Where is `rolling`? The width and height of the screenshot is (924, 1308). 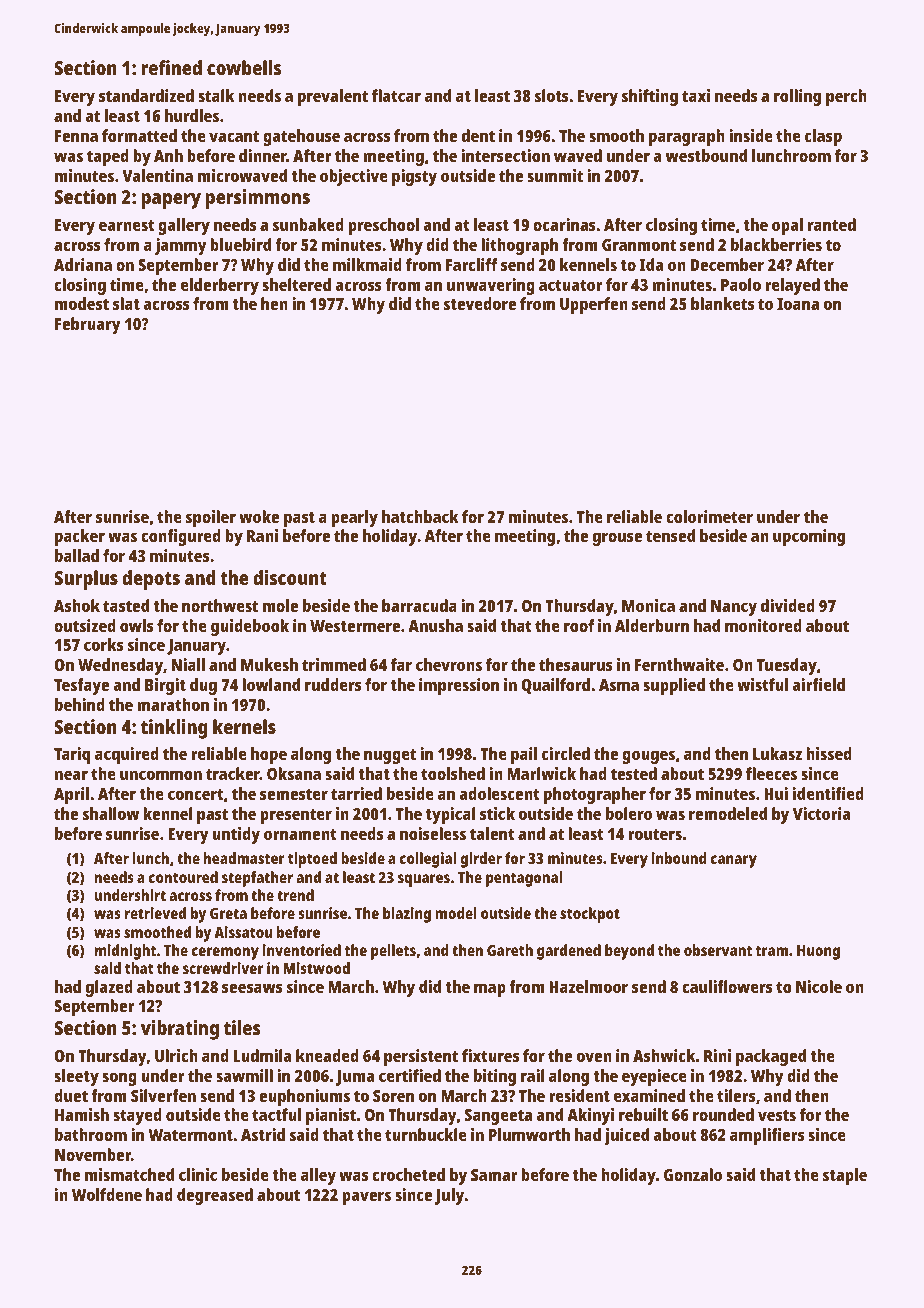 rolling is located at coordinates (797, 97).
